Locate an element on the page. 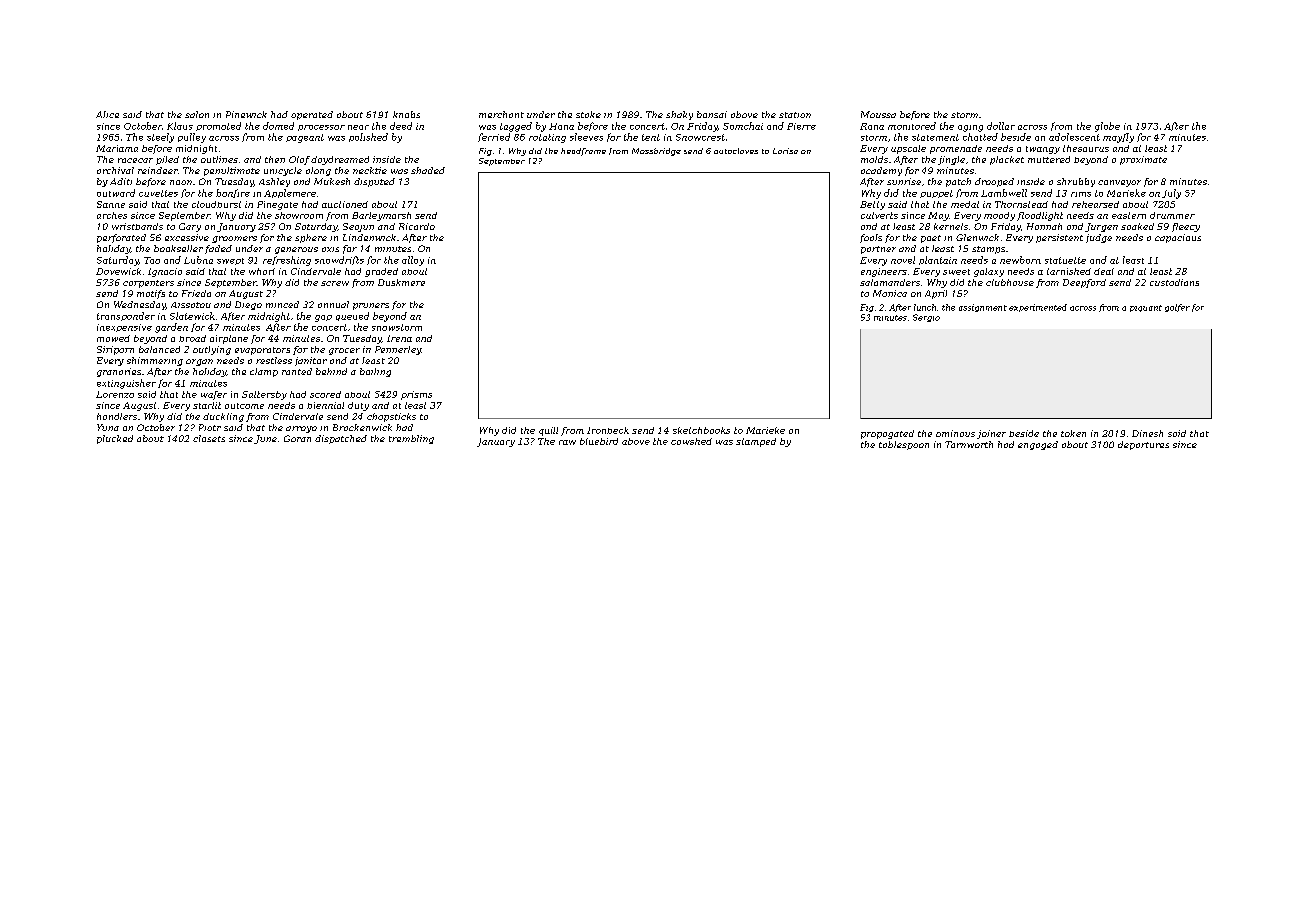 The image size is (1308, 924). June is located at coordinates (265, 439).
